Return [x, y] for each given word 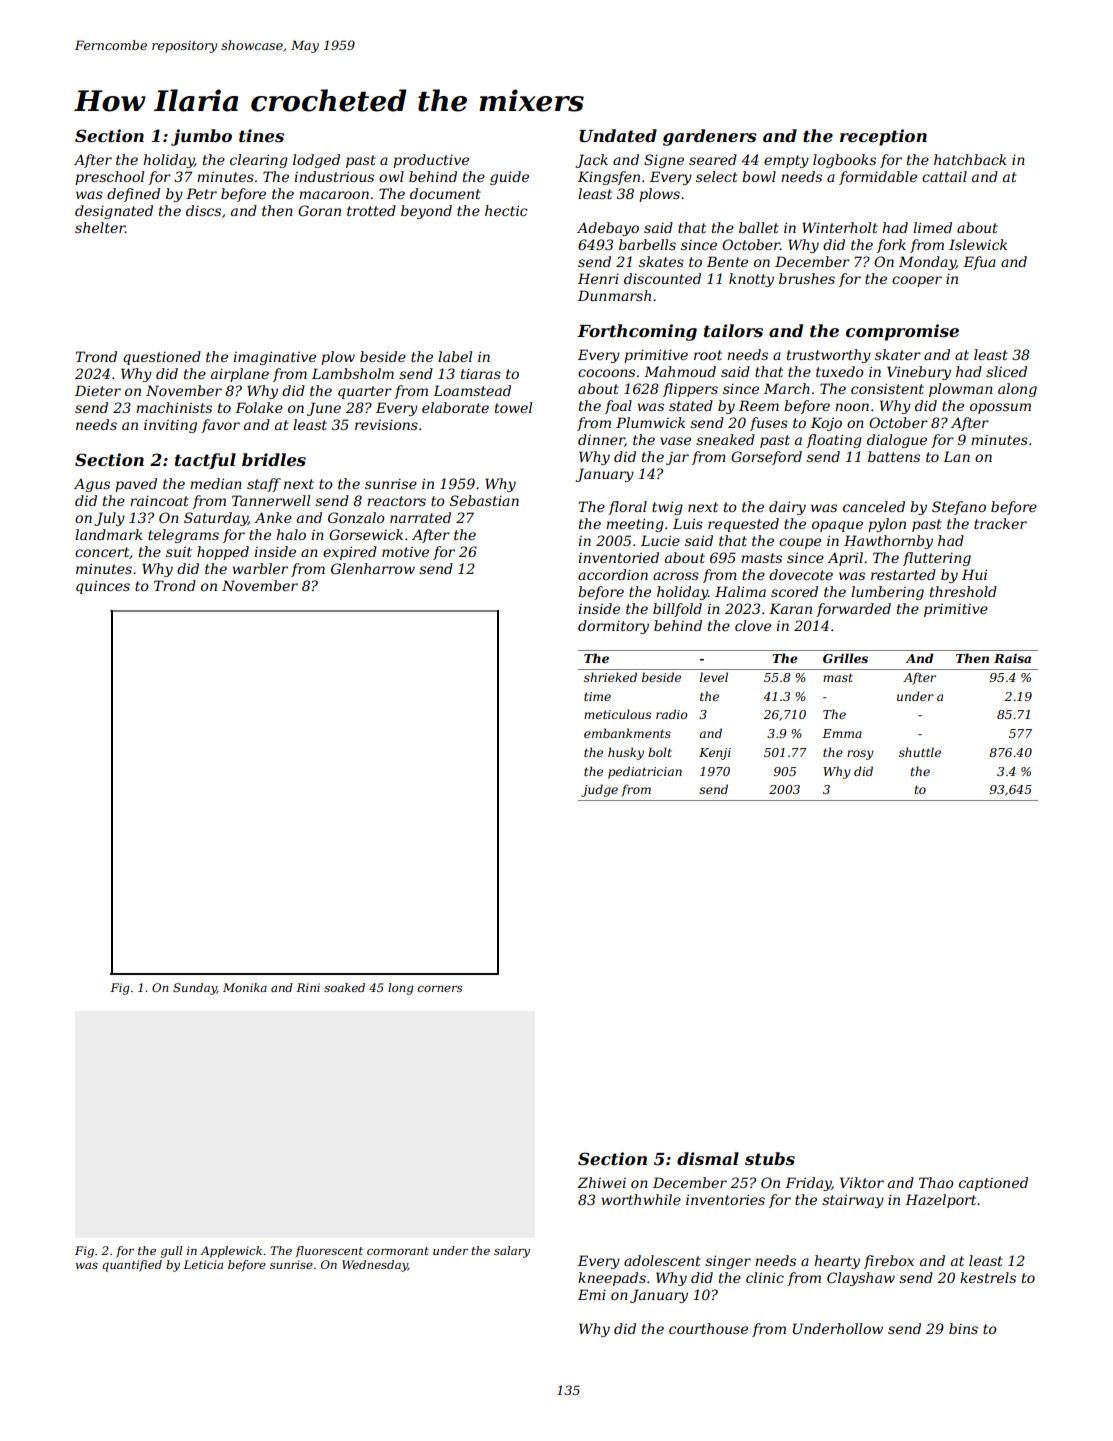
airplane [240, 375]
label [455, 356]
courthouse [708, 1328]
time [597, 696]
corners [440, 989]
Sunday [195, 989]
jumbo [201, 137]
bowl [759, 176]
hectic [506, 210]
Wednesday [375, 1266]
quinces [103, 587]
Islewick [978, 244]
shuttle [920, 752]
